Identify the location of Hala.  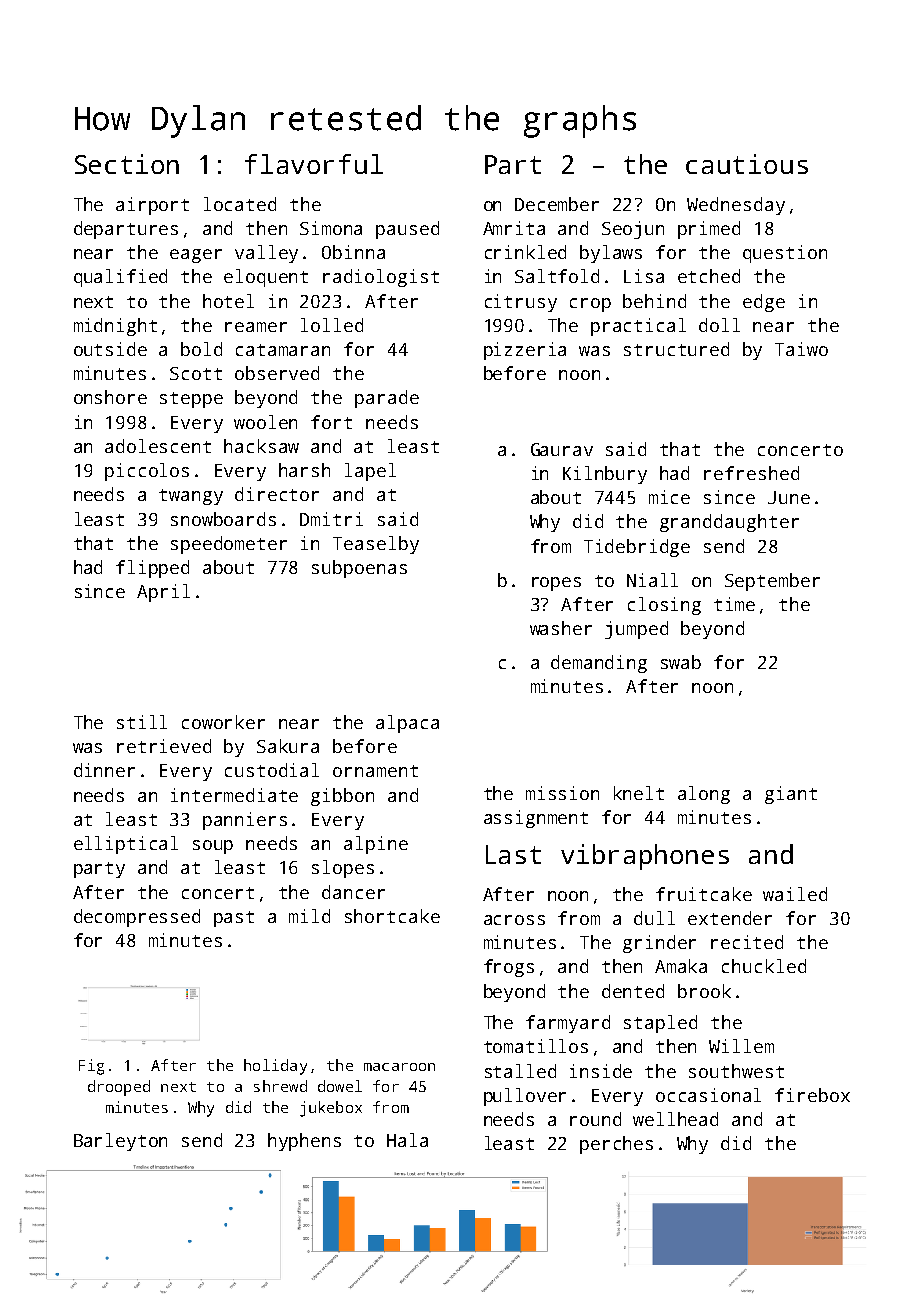
(407, 1140).
